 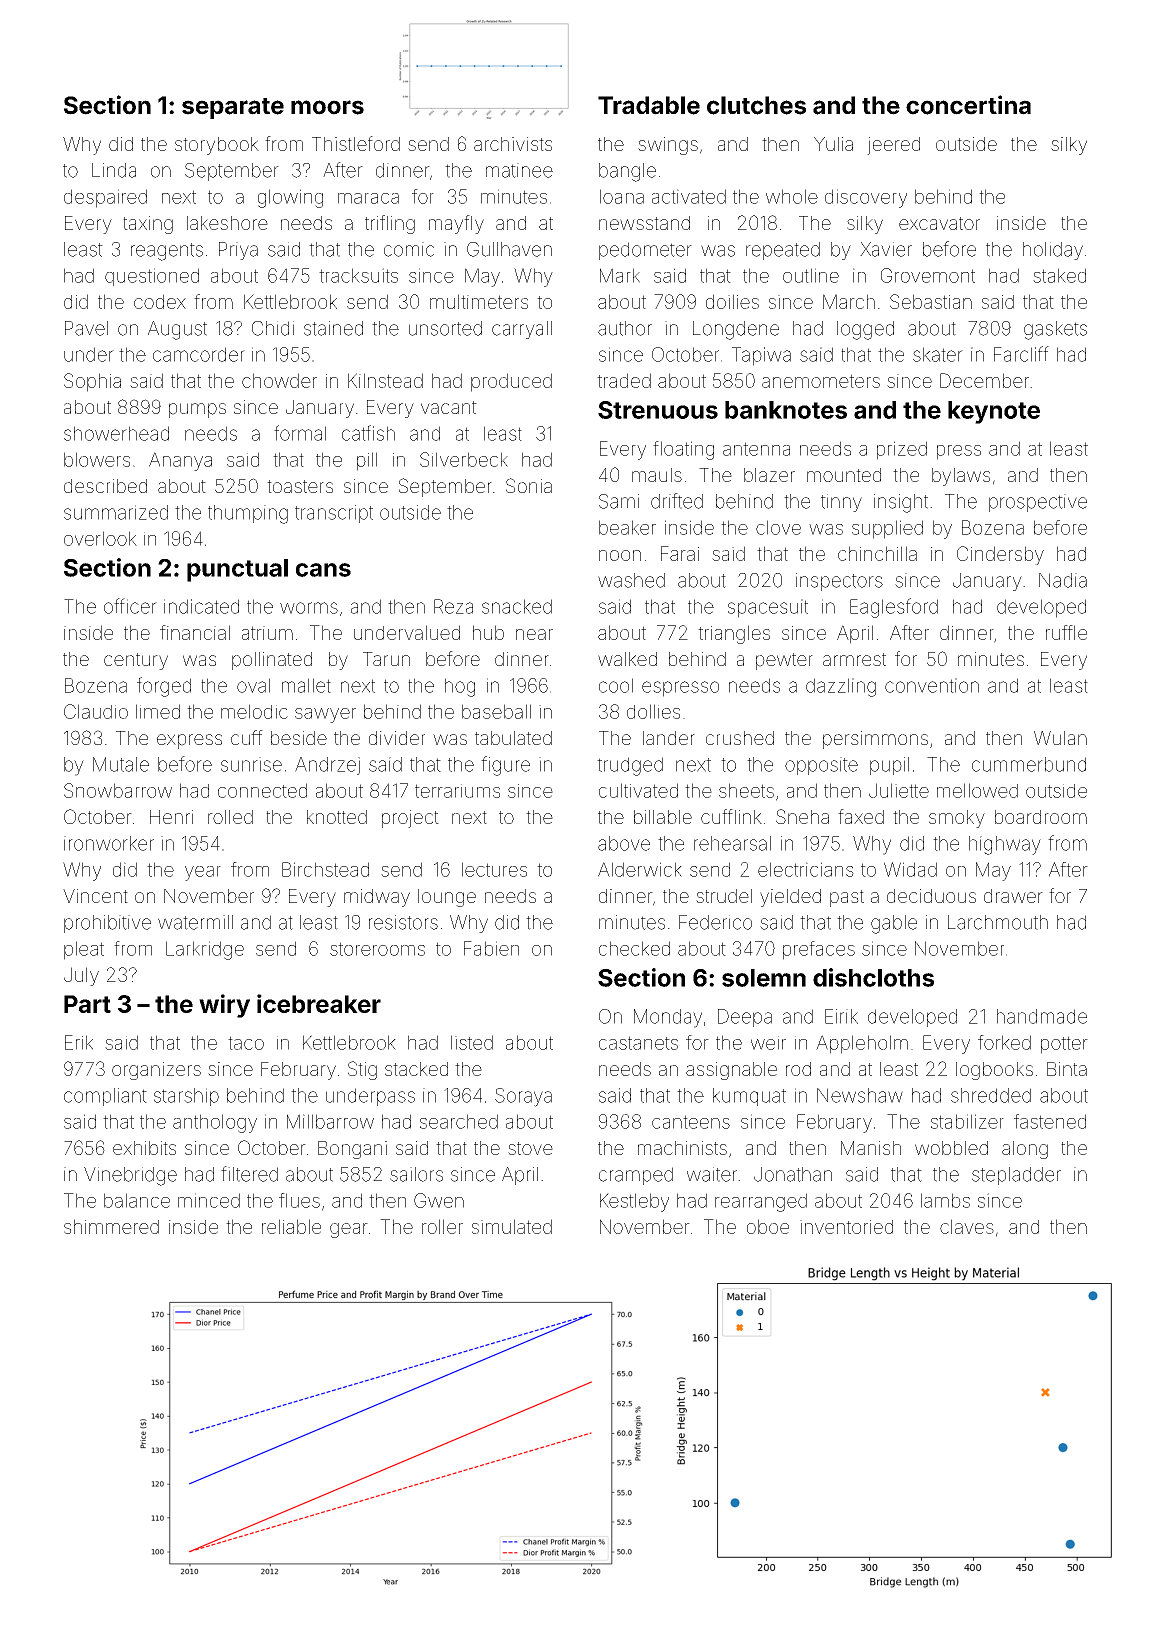 What do you see at coordinates (756, 105) in the document?
I see `clutches` at bounding box center [756, 105].
